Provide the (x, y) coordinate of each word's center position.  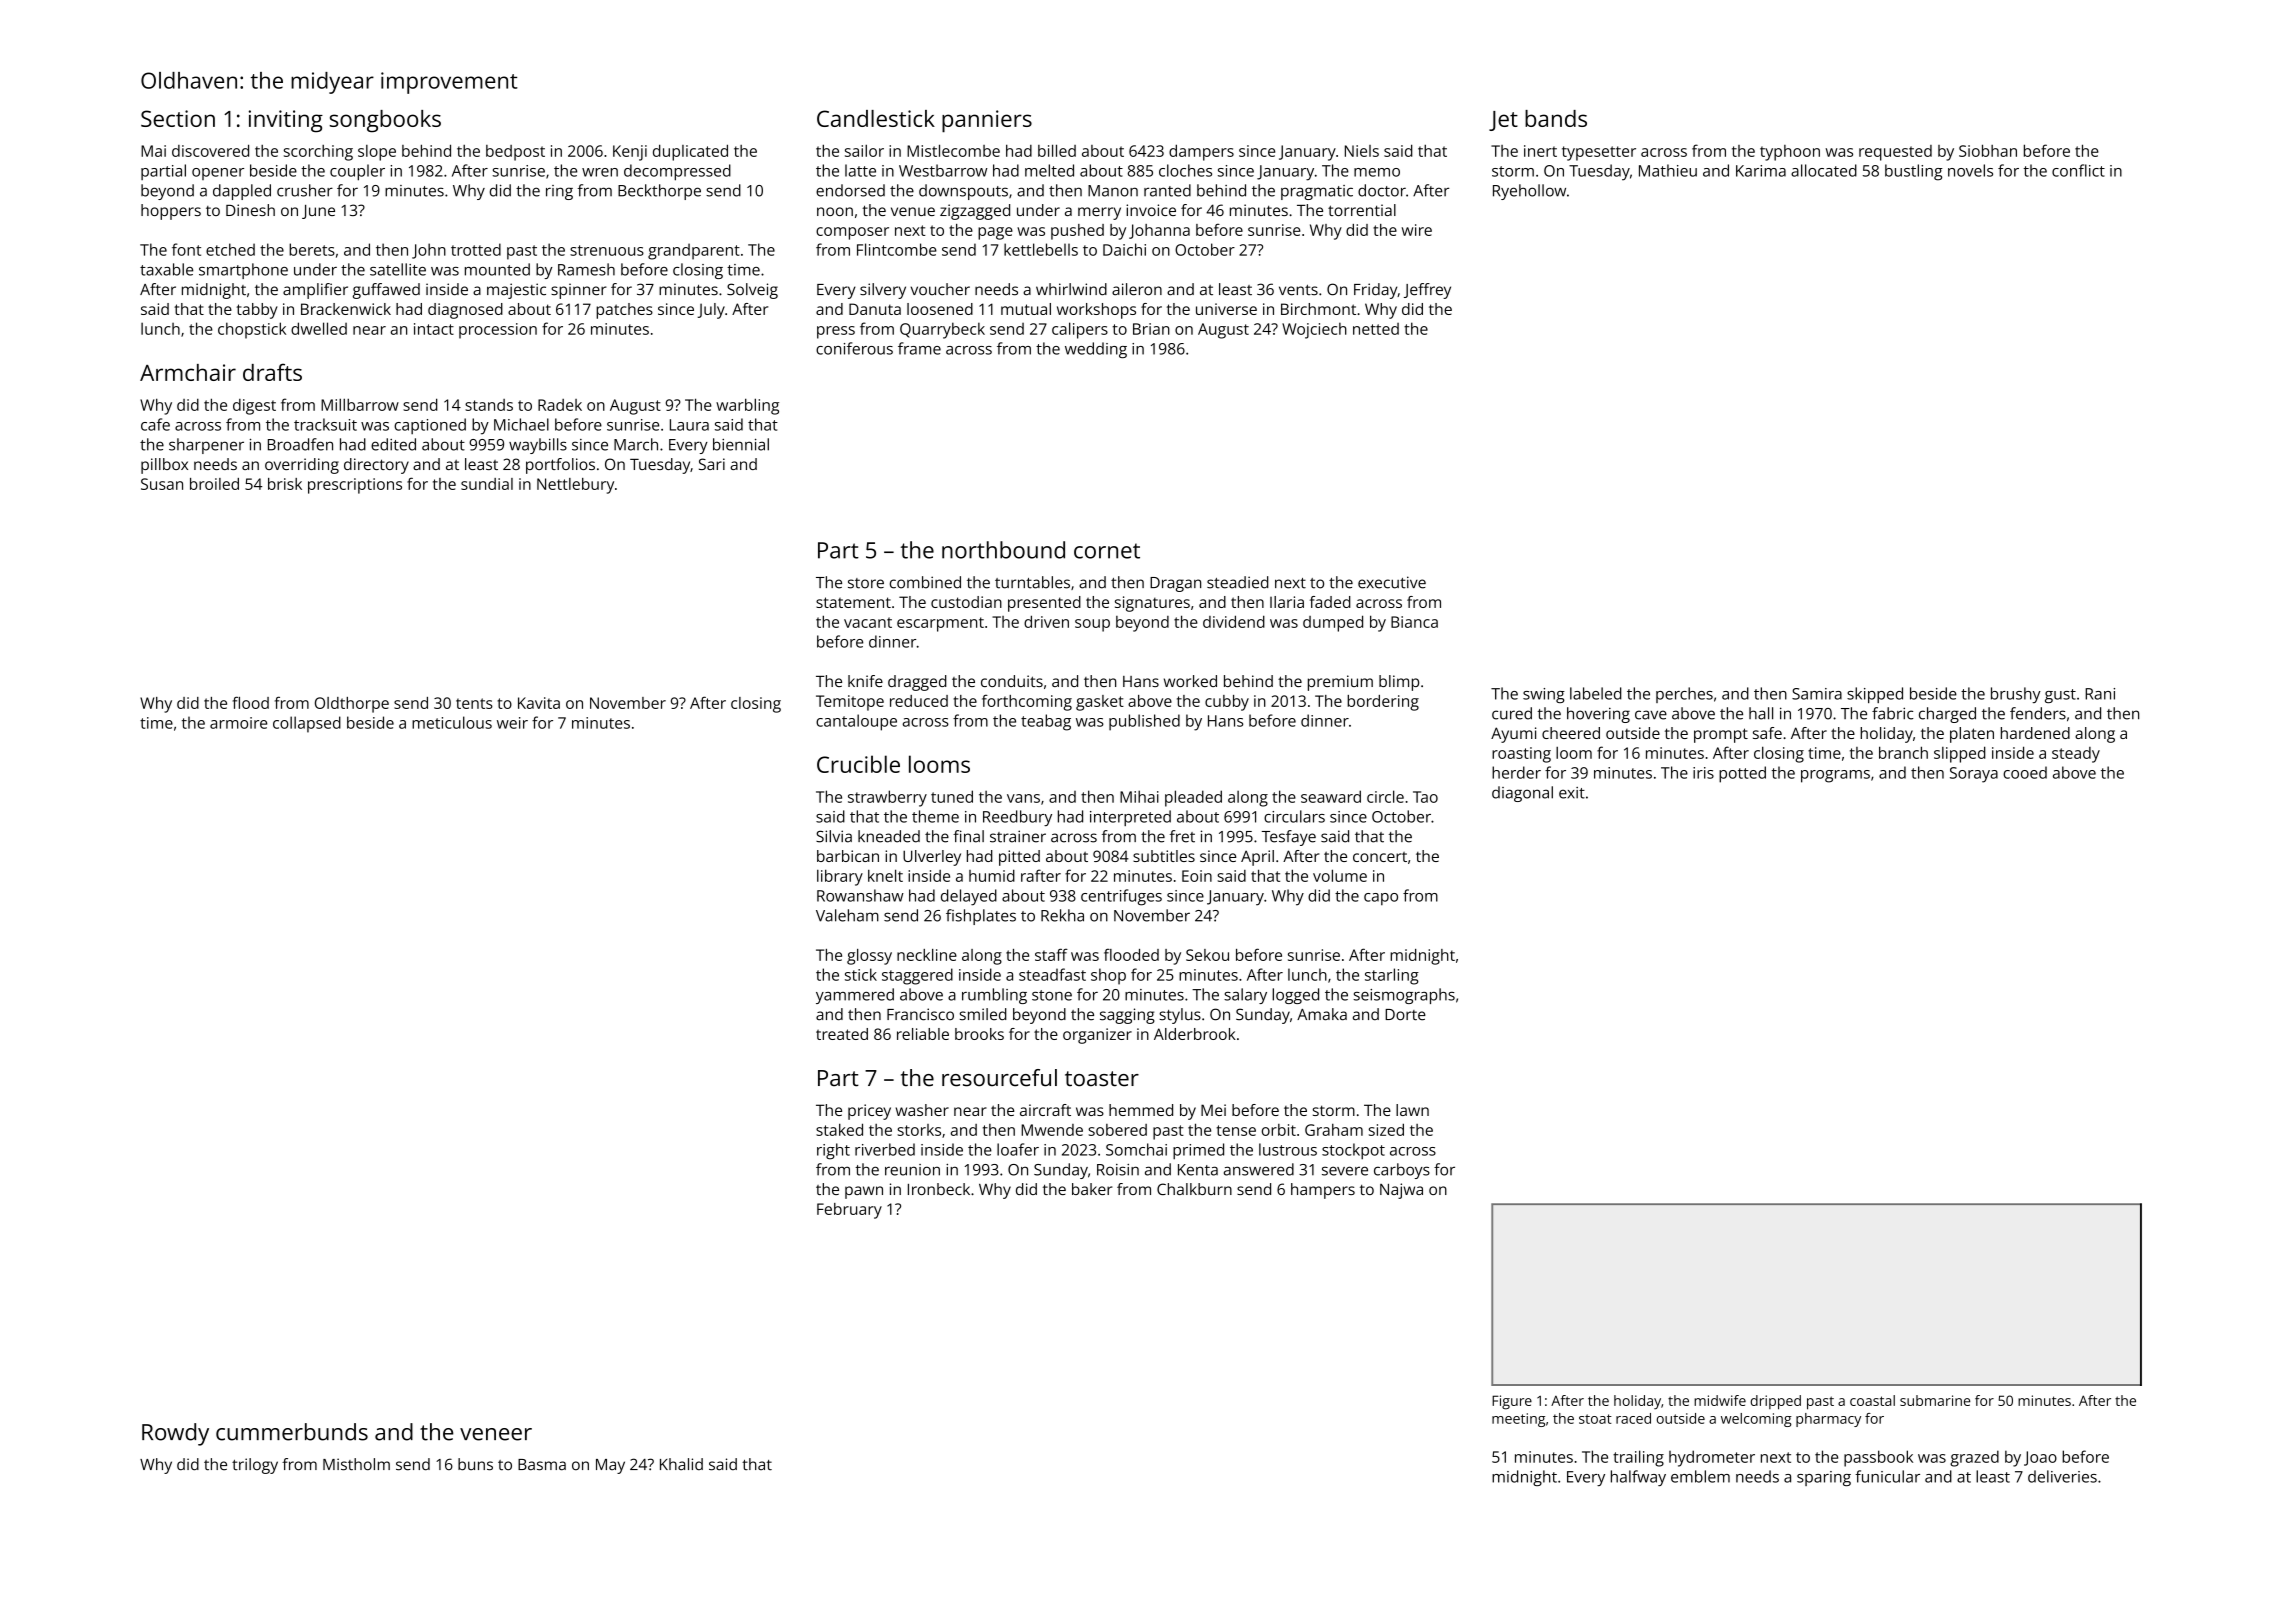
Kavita (539, 703)
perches (1684, 695)
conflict (2078, 170)
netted (1376, 329)
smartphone (243, 271)
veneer (496, 1434)
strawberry (887, 798)
